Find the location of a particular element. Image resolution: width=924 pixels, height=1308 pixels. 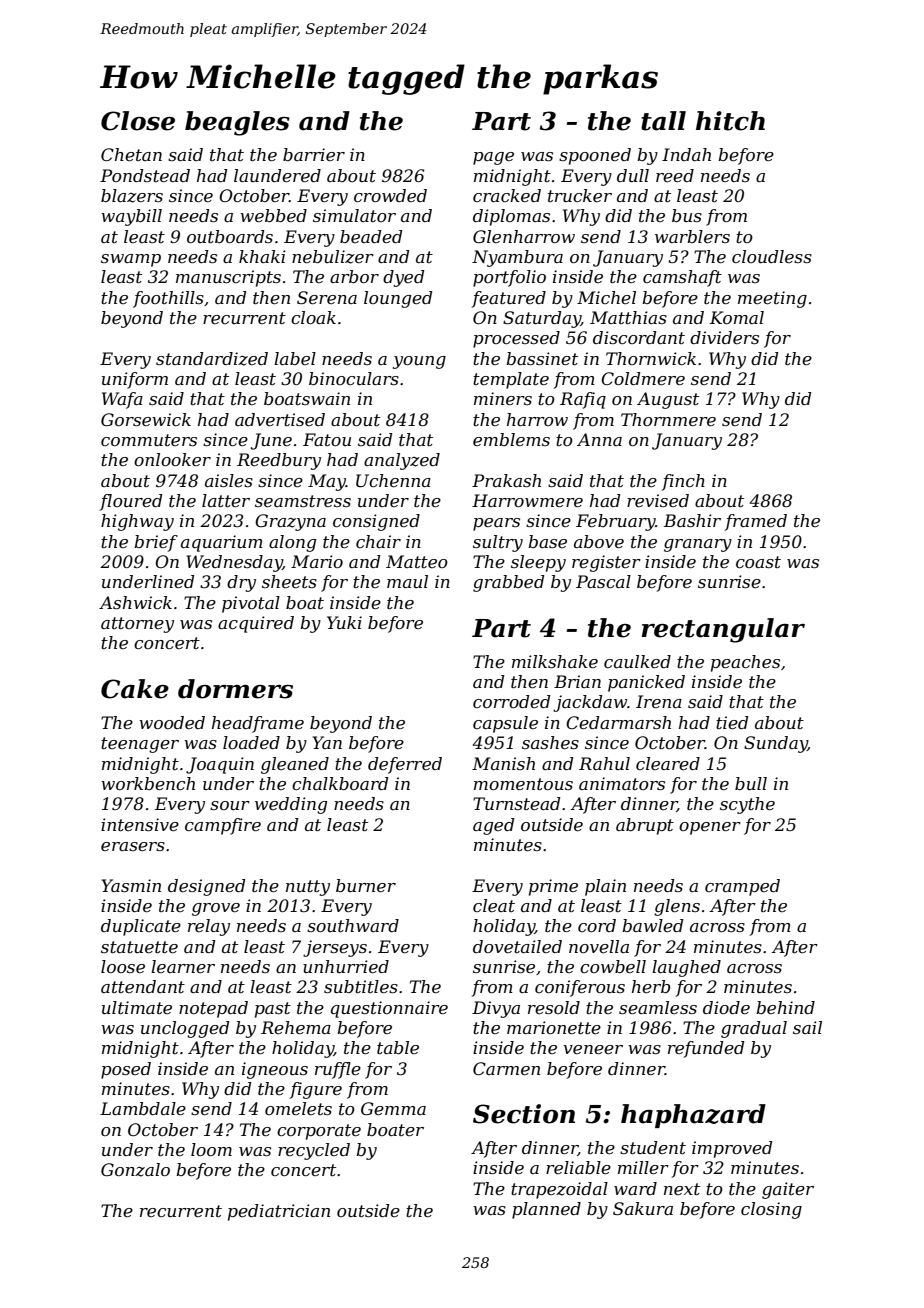

resold is located at coordinates (554, 1007).
